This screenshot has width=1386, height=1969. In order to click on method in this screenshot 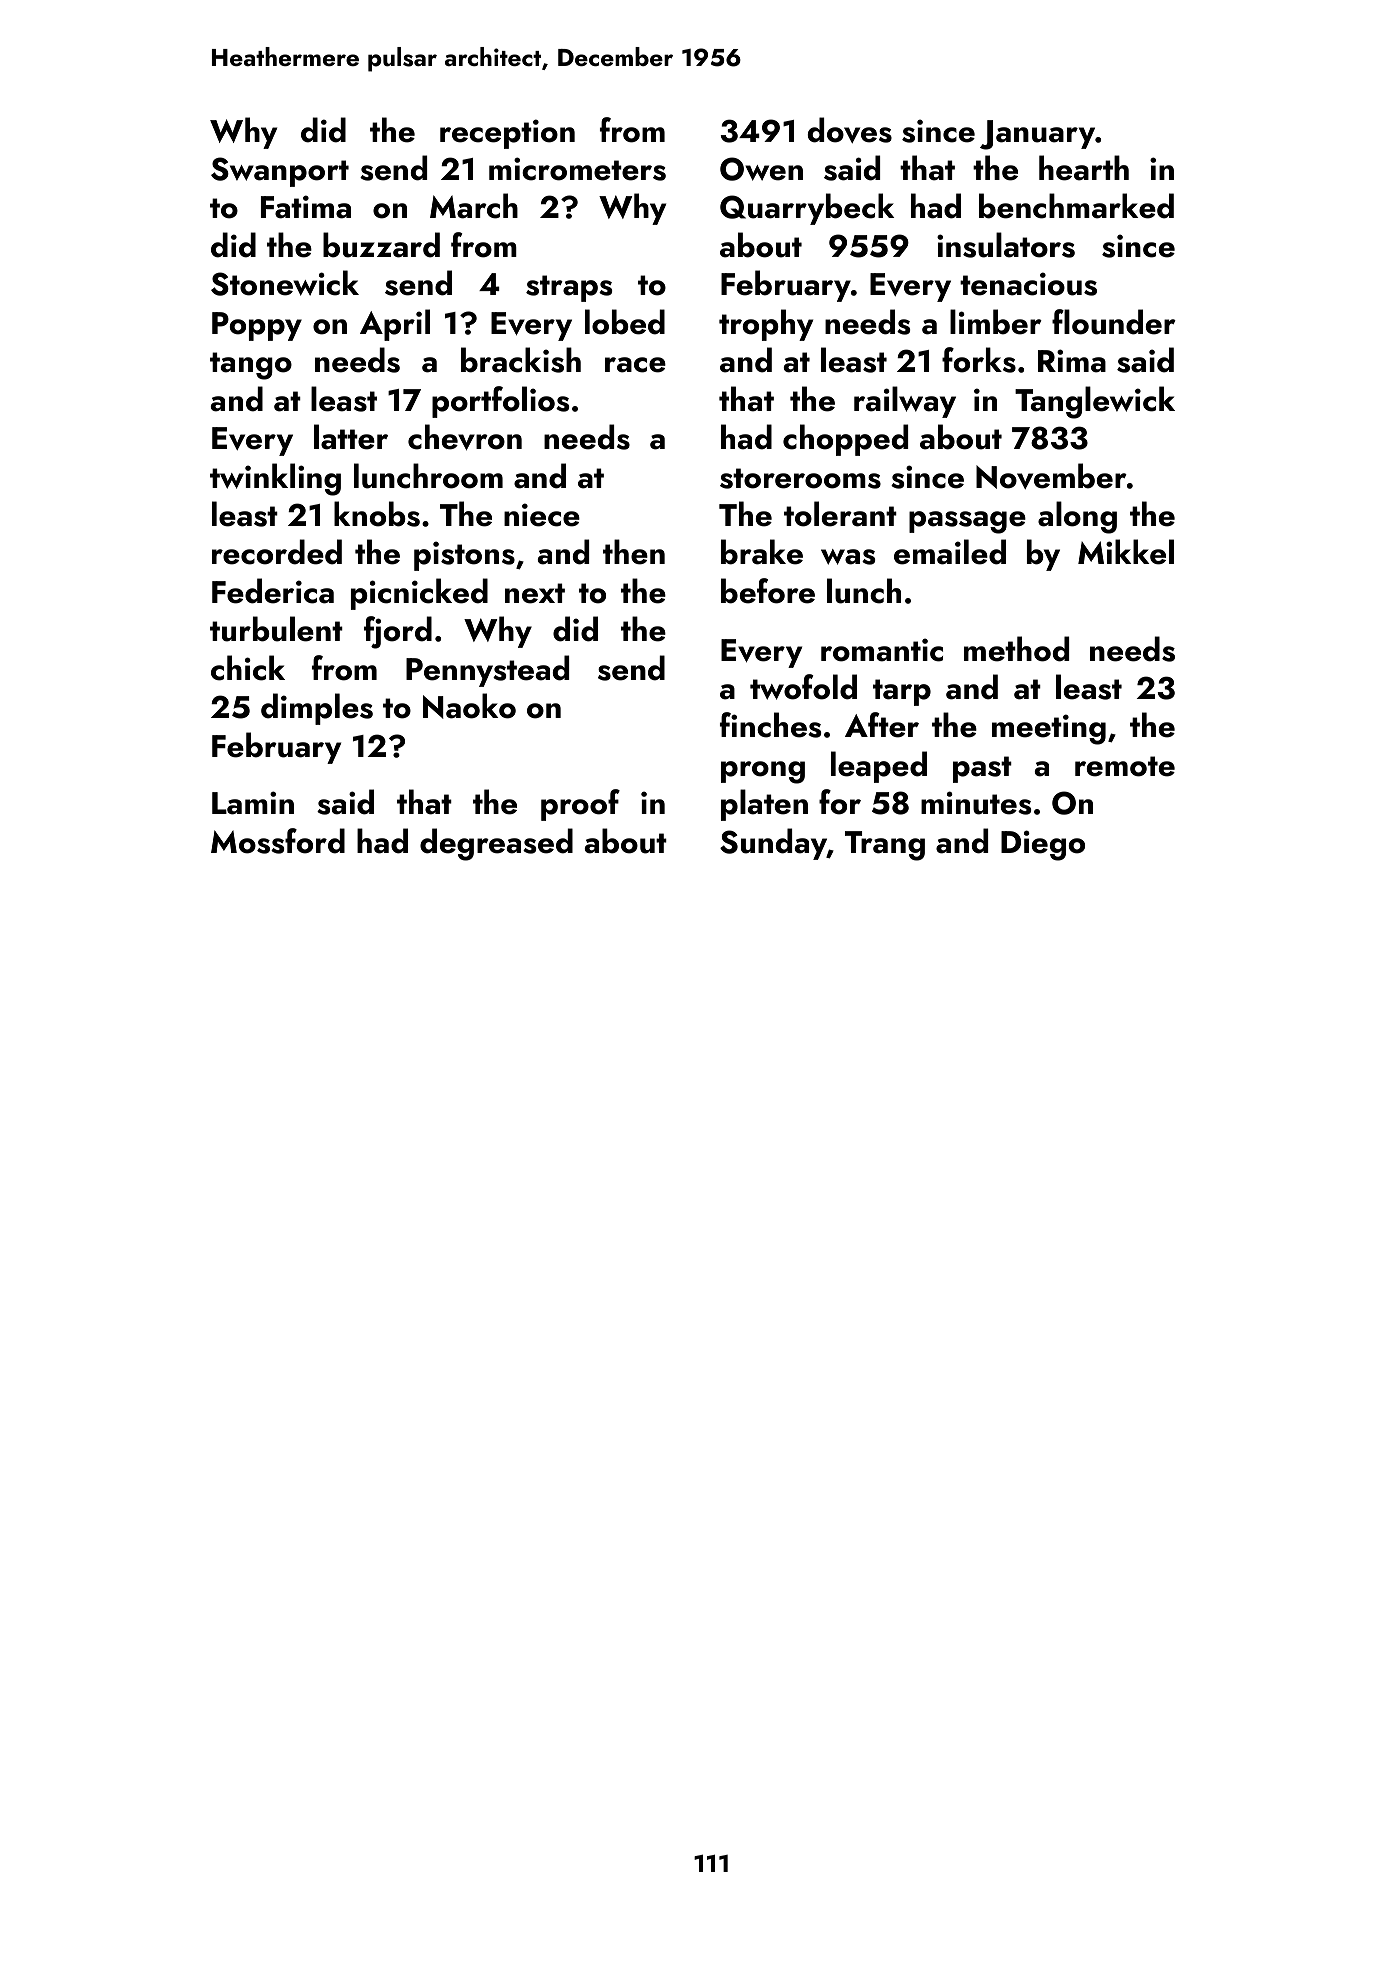, I will do `click(1016, 649)`.
